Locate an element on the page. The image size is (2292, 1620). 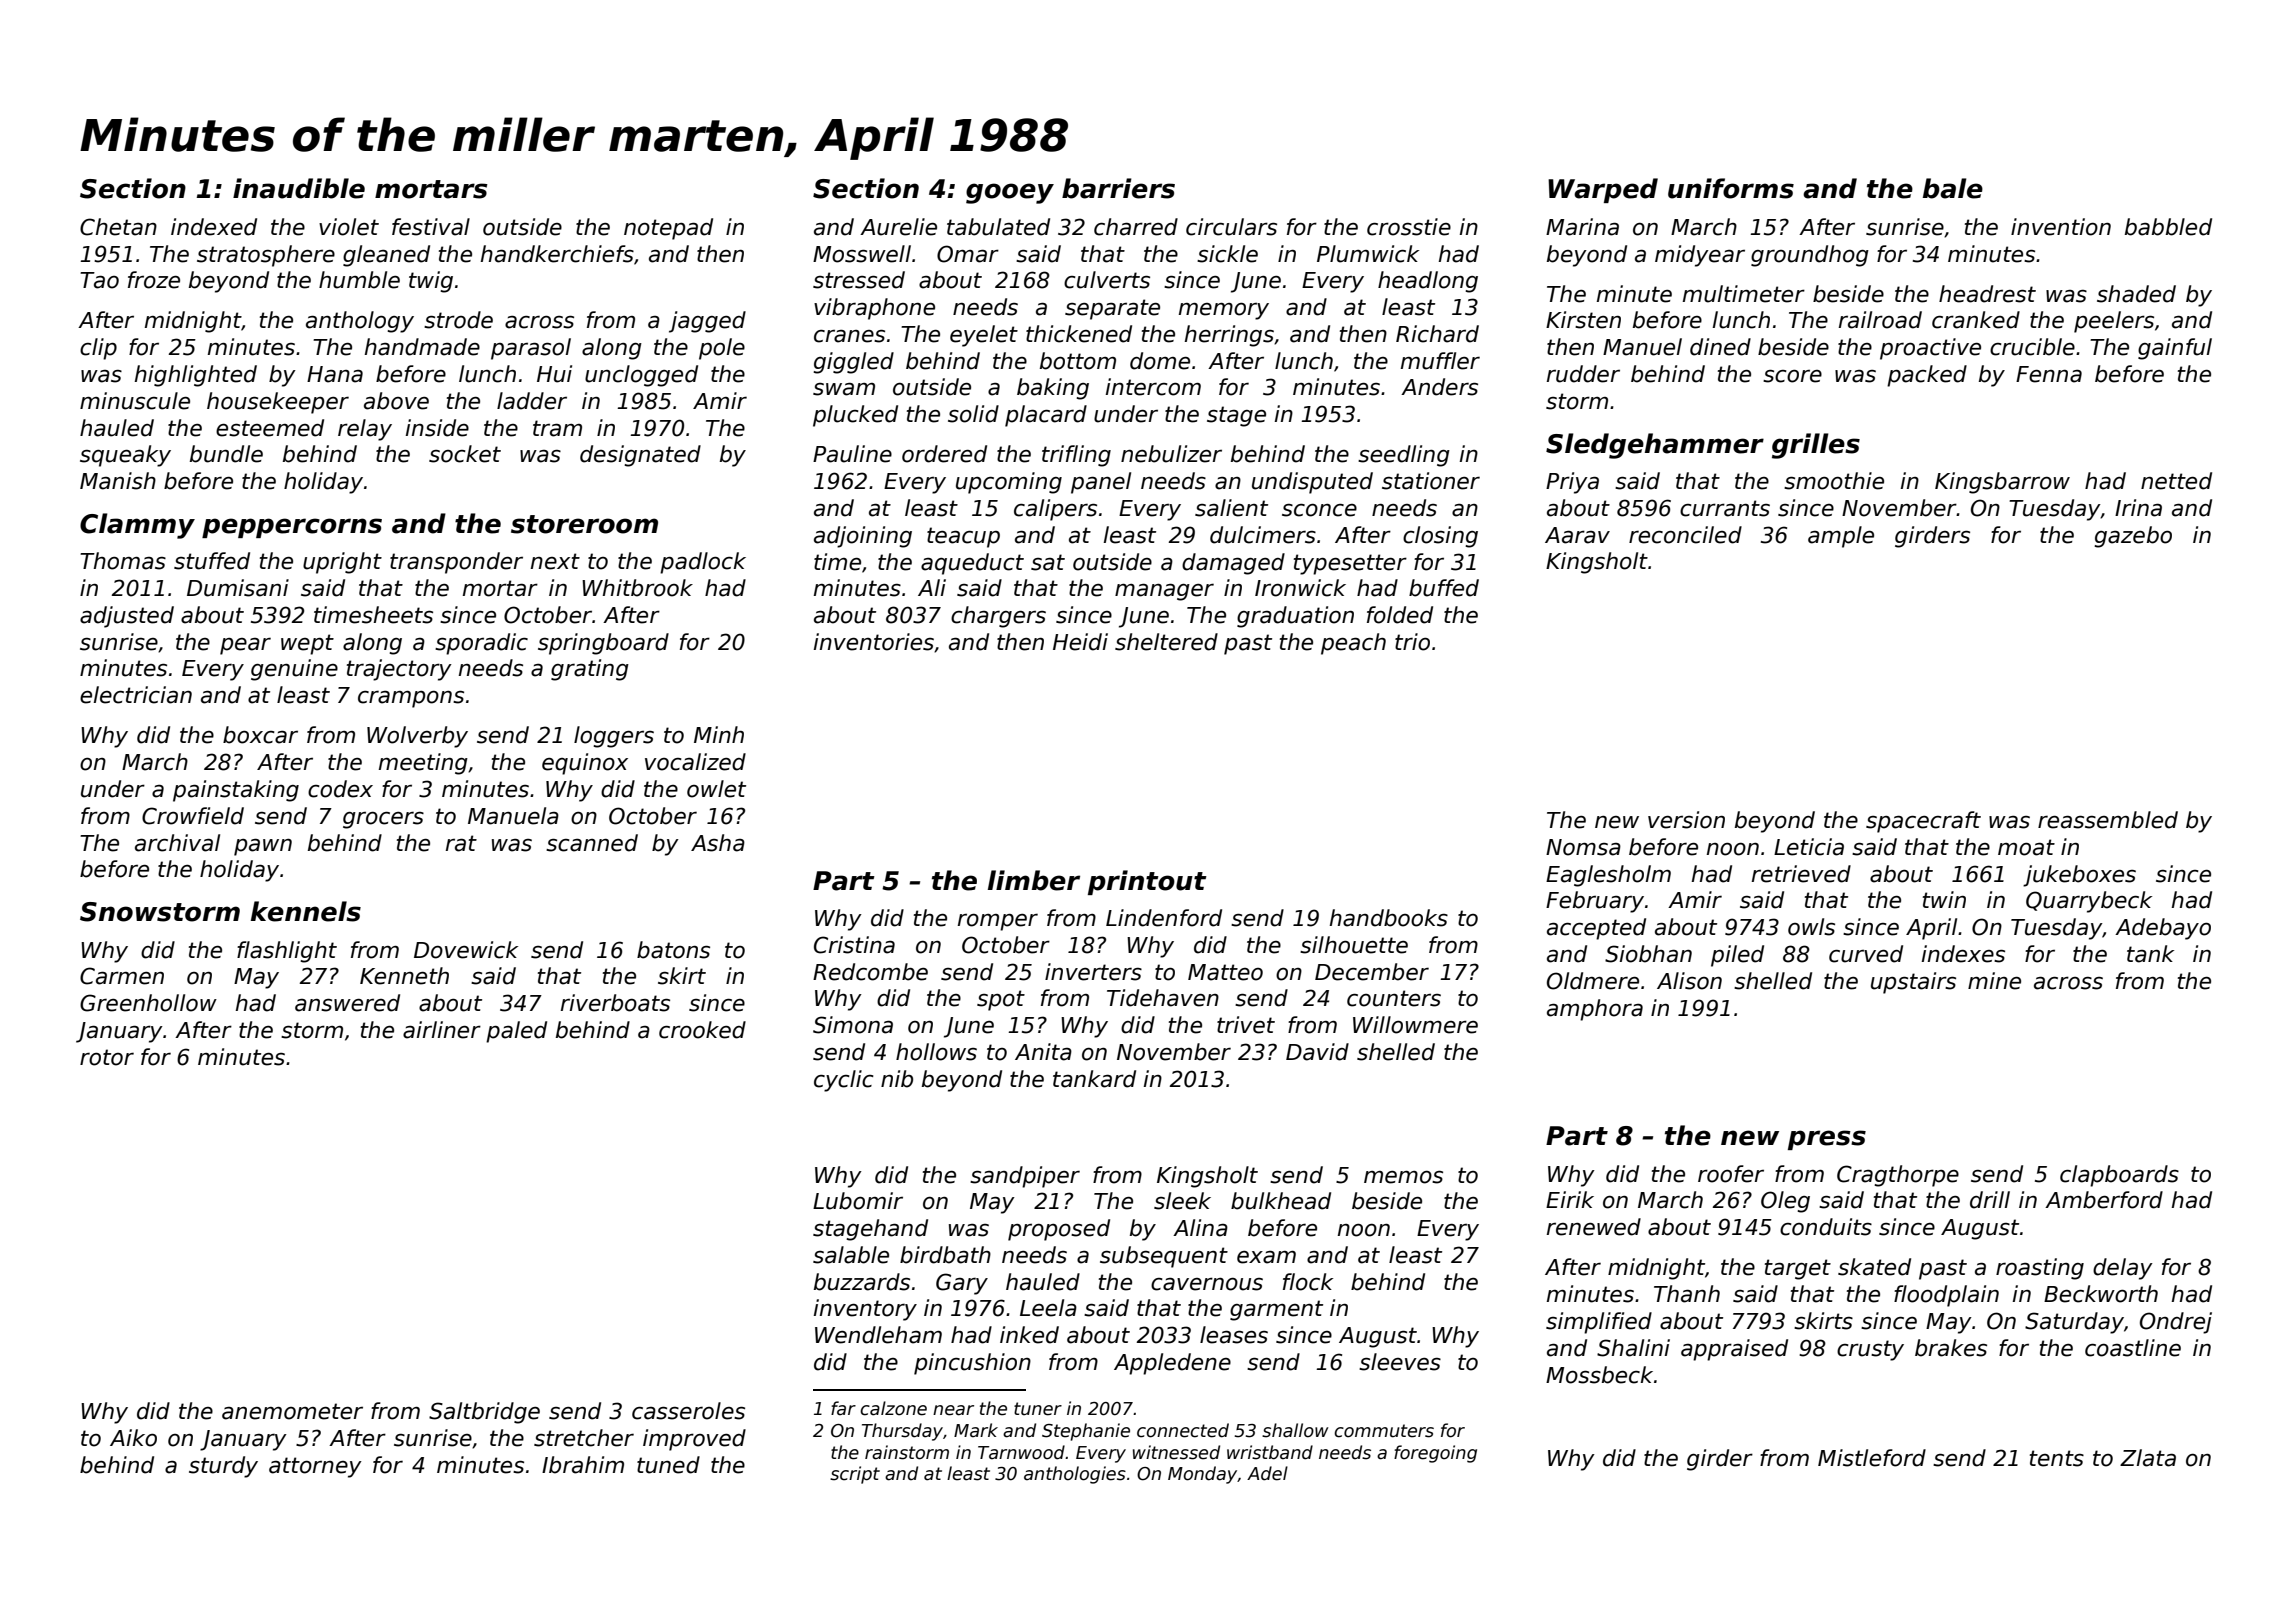
Kingsbarrow is located at coordinates (2002, 483).
